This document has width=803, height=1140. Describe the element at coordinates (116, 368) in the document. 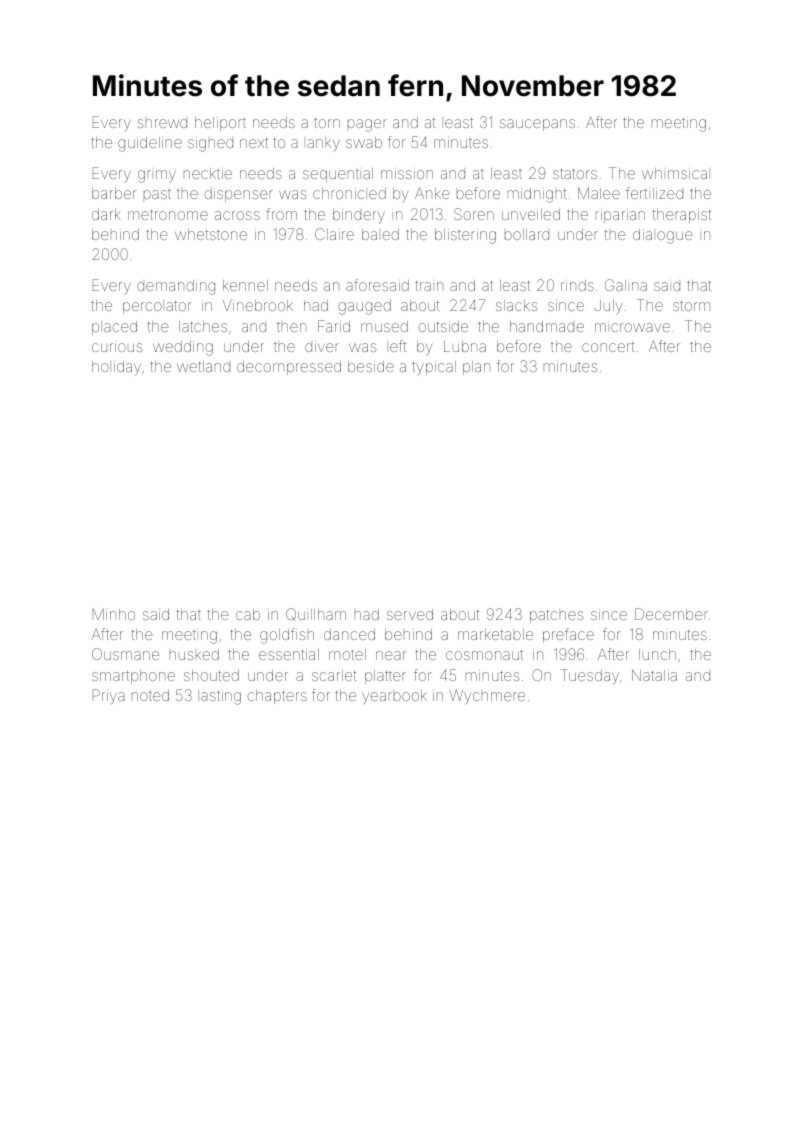

I see `holiday` at that location.
